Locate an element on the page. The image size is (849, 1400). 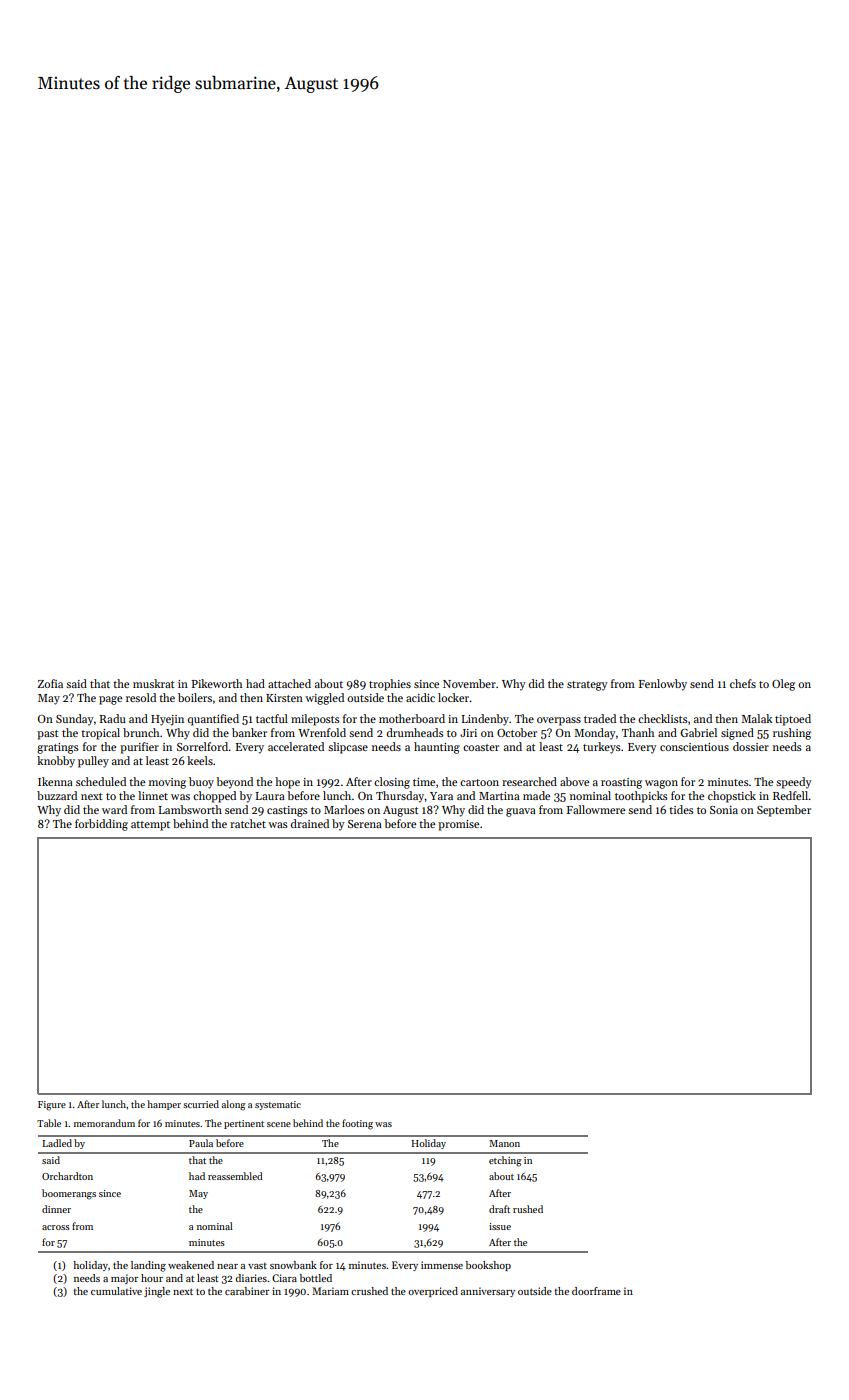
doorframe is located at coordinates (596, 1291).
